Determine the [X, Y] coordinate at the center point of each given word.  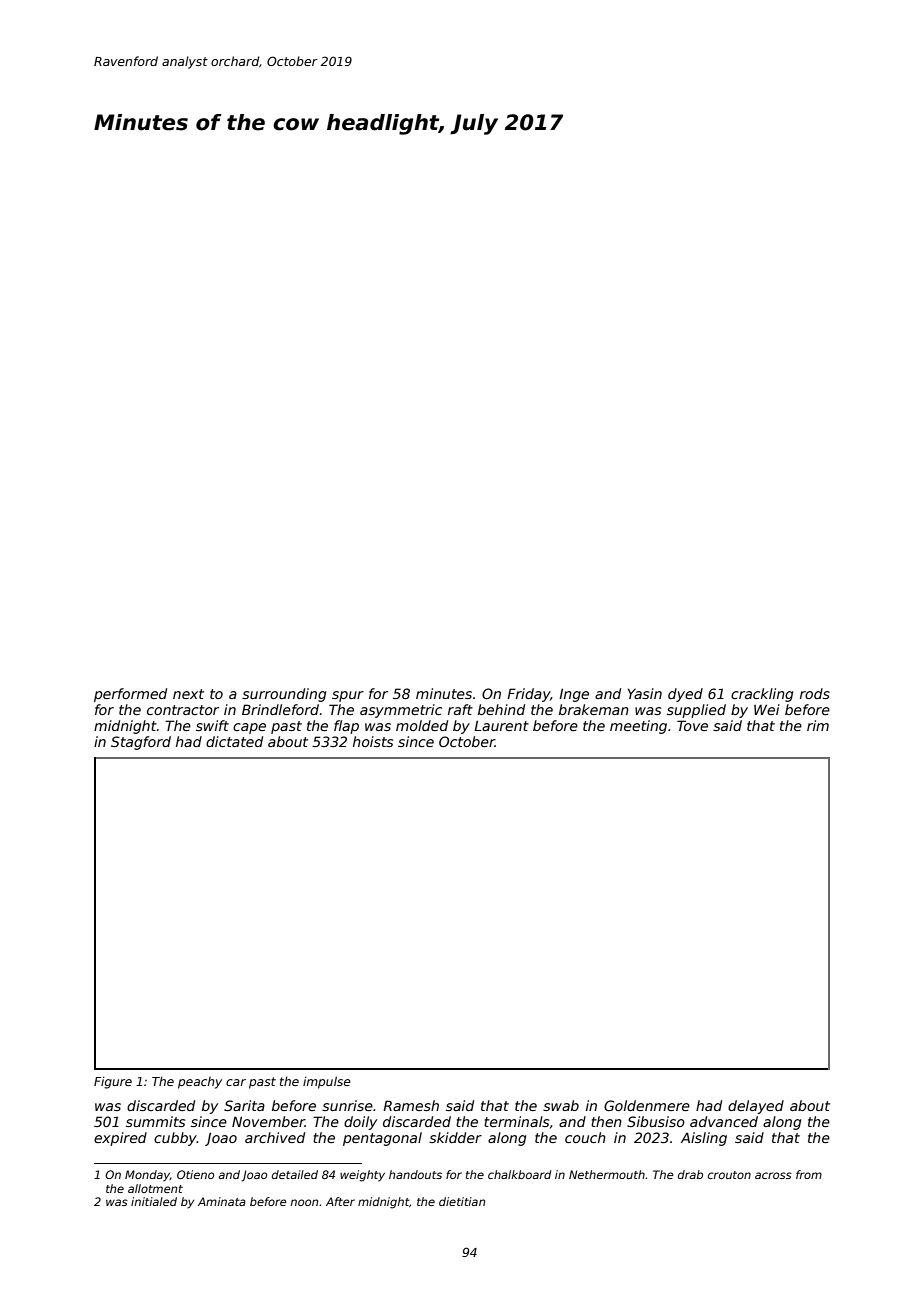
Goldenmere [647, 1105]
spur [348, 696]
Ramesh [411, 1105]
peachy [200, 1083]
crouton [729, 1175]
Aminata [222, 1201]
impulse [327, 1082]
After [340, 1201]
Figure [113, 1082]
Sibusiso [656, 1121]
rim [818, 725]
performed [130, 695]
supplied [696, 711]
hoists [373, 741]
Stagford [141, 743]
